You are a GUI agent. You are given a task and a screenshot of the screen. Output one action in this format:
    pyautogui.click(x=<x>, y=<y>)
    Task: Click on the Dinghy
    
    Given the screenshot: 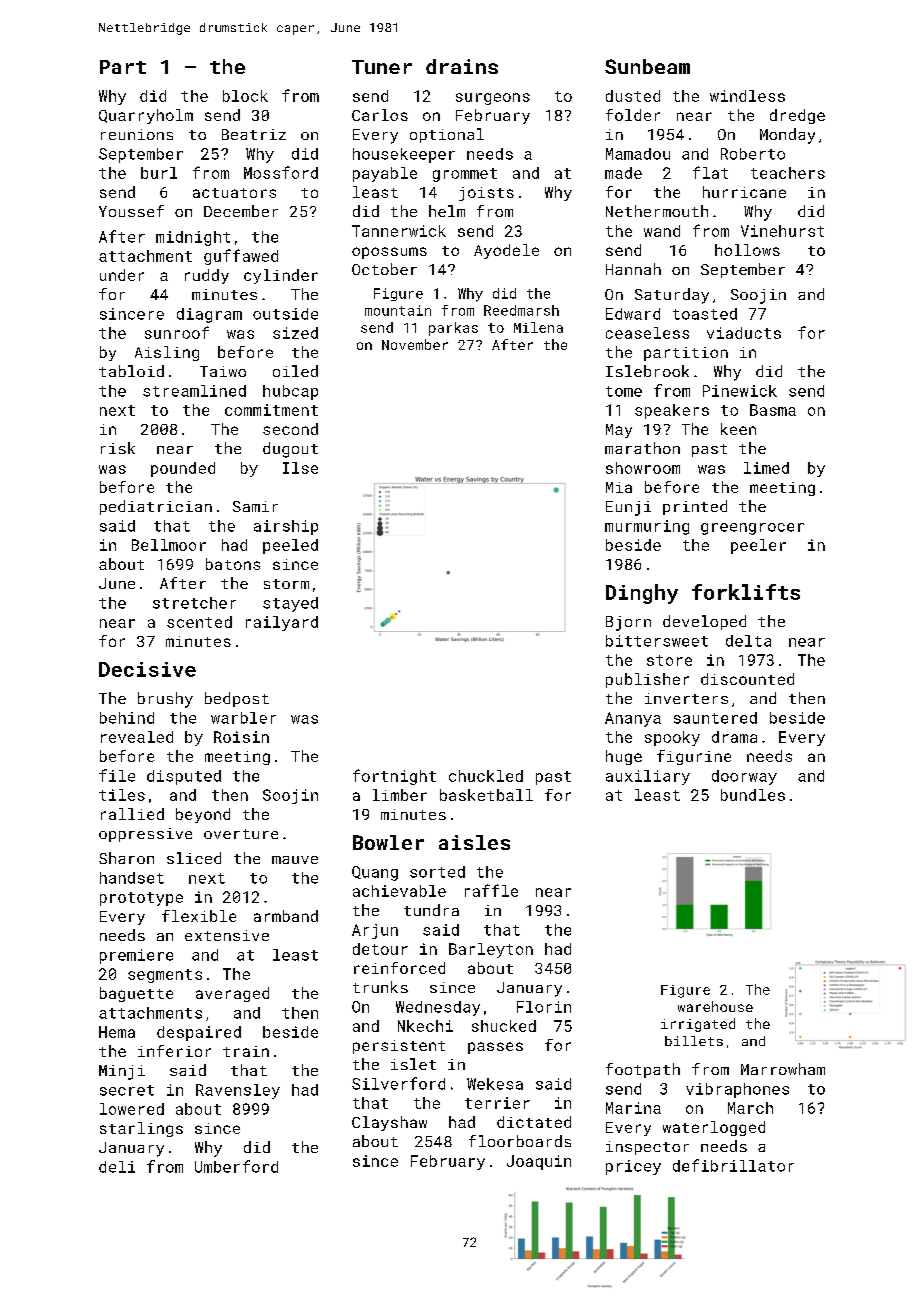 What is the action you would take?
    pyautogui.click(x=642, y=594)
